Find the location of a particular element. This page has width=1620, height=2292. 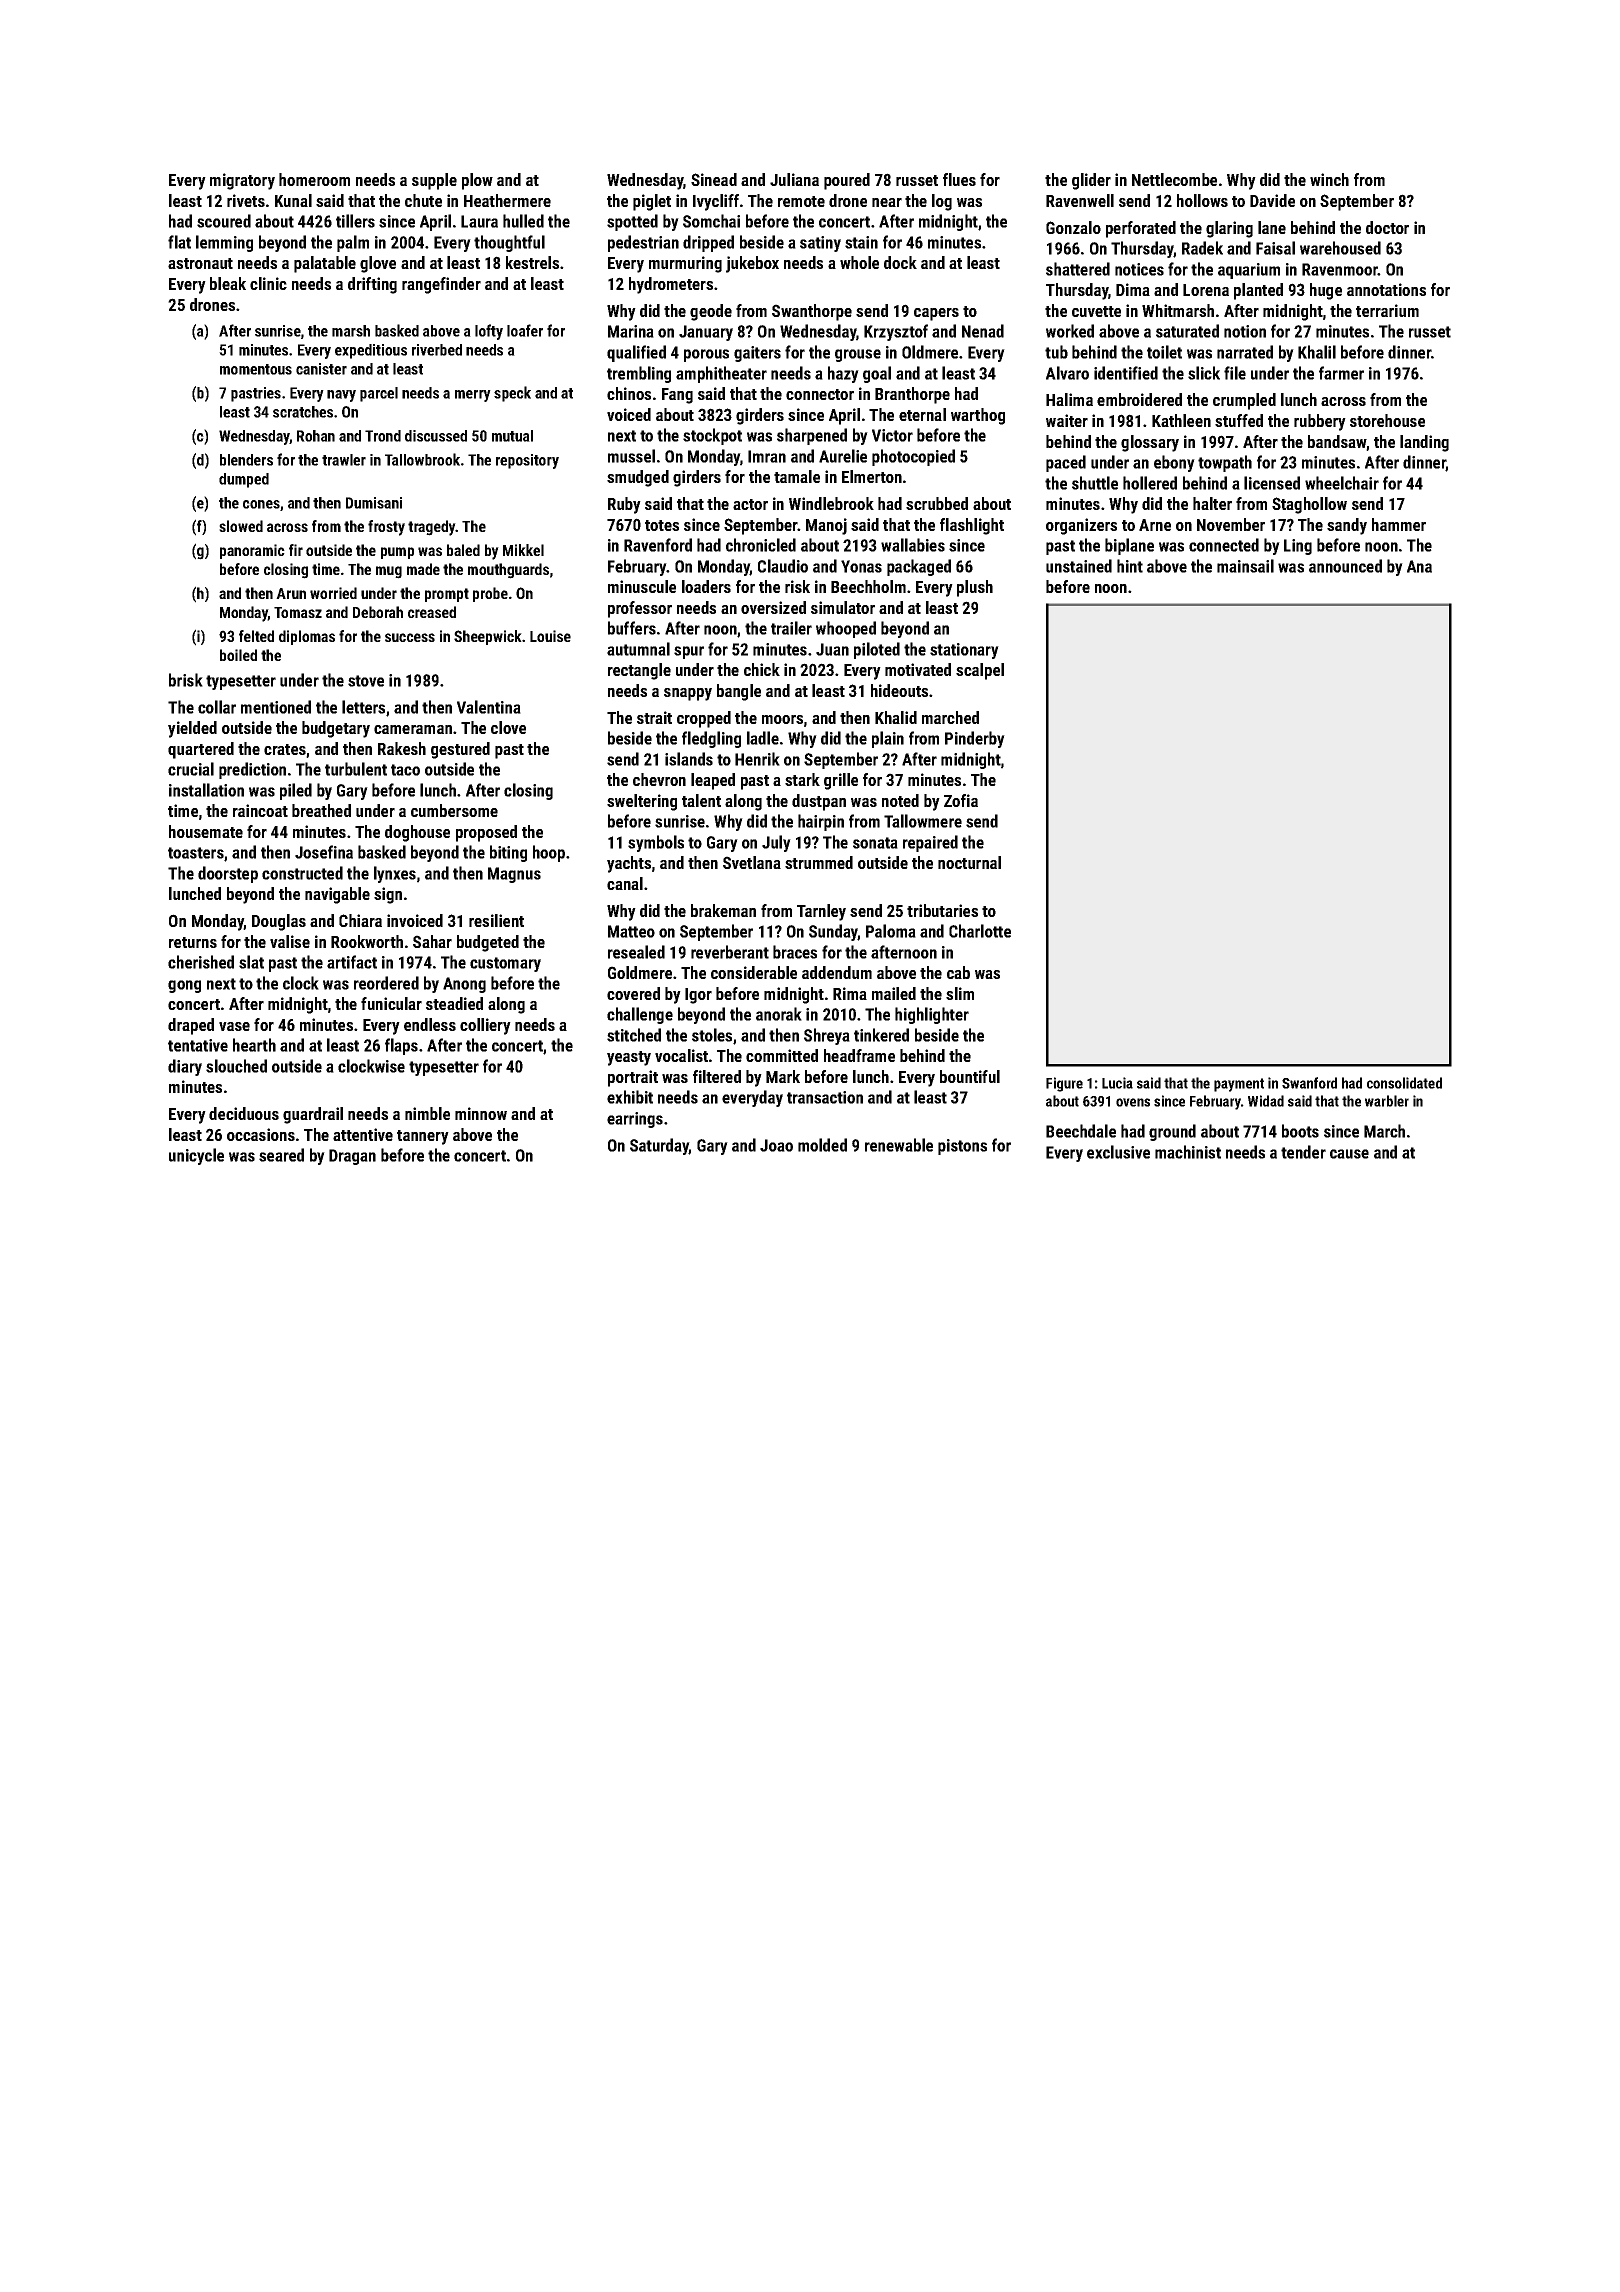

Dumisani is located at coordinates (374, 503).
